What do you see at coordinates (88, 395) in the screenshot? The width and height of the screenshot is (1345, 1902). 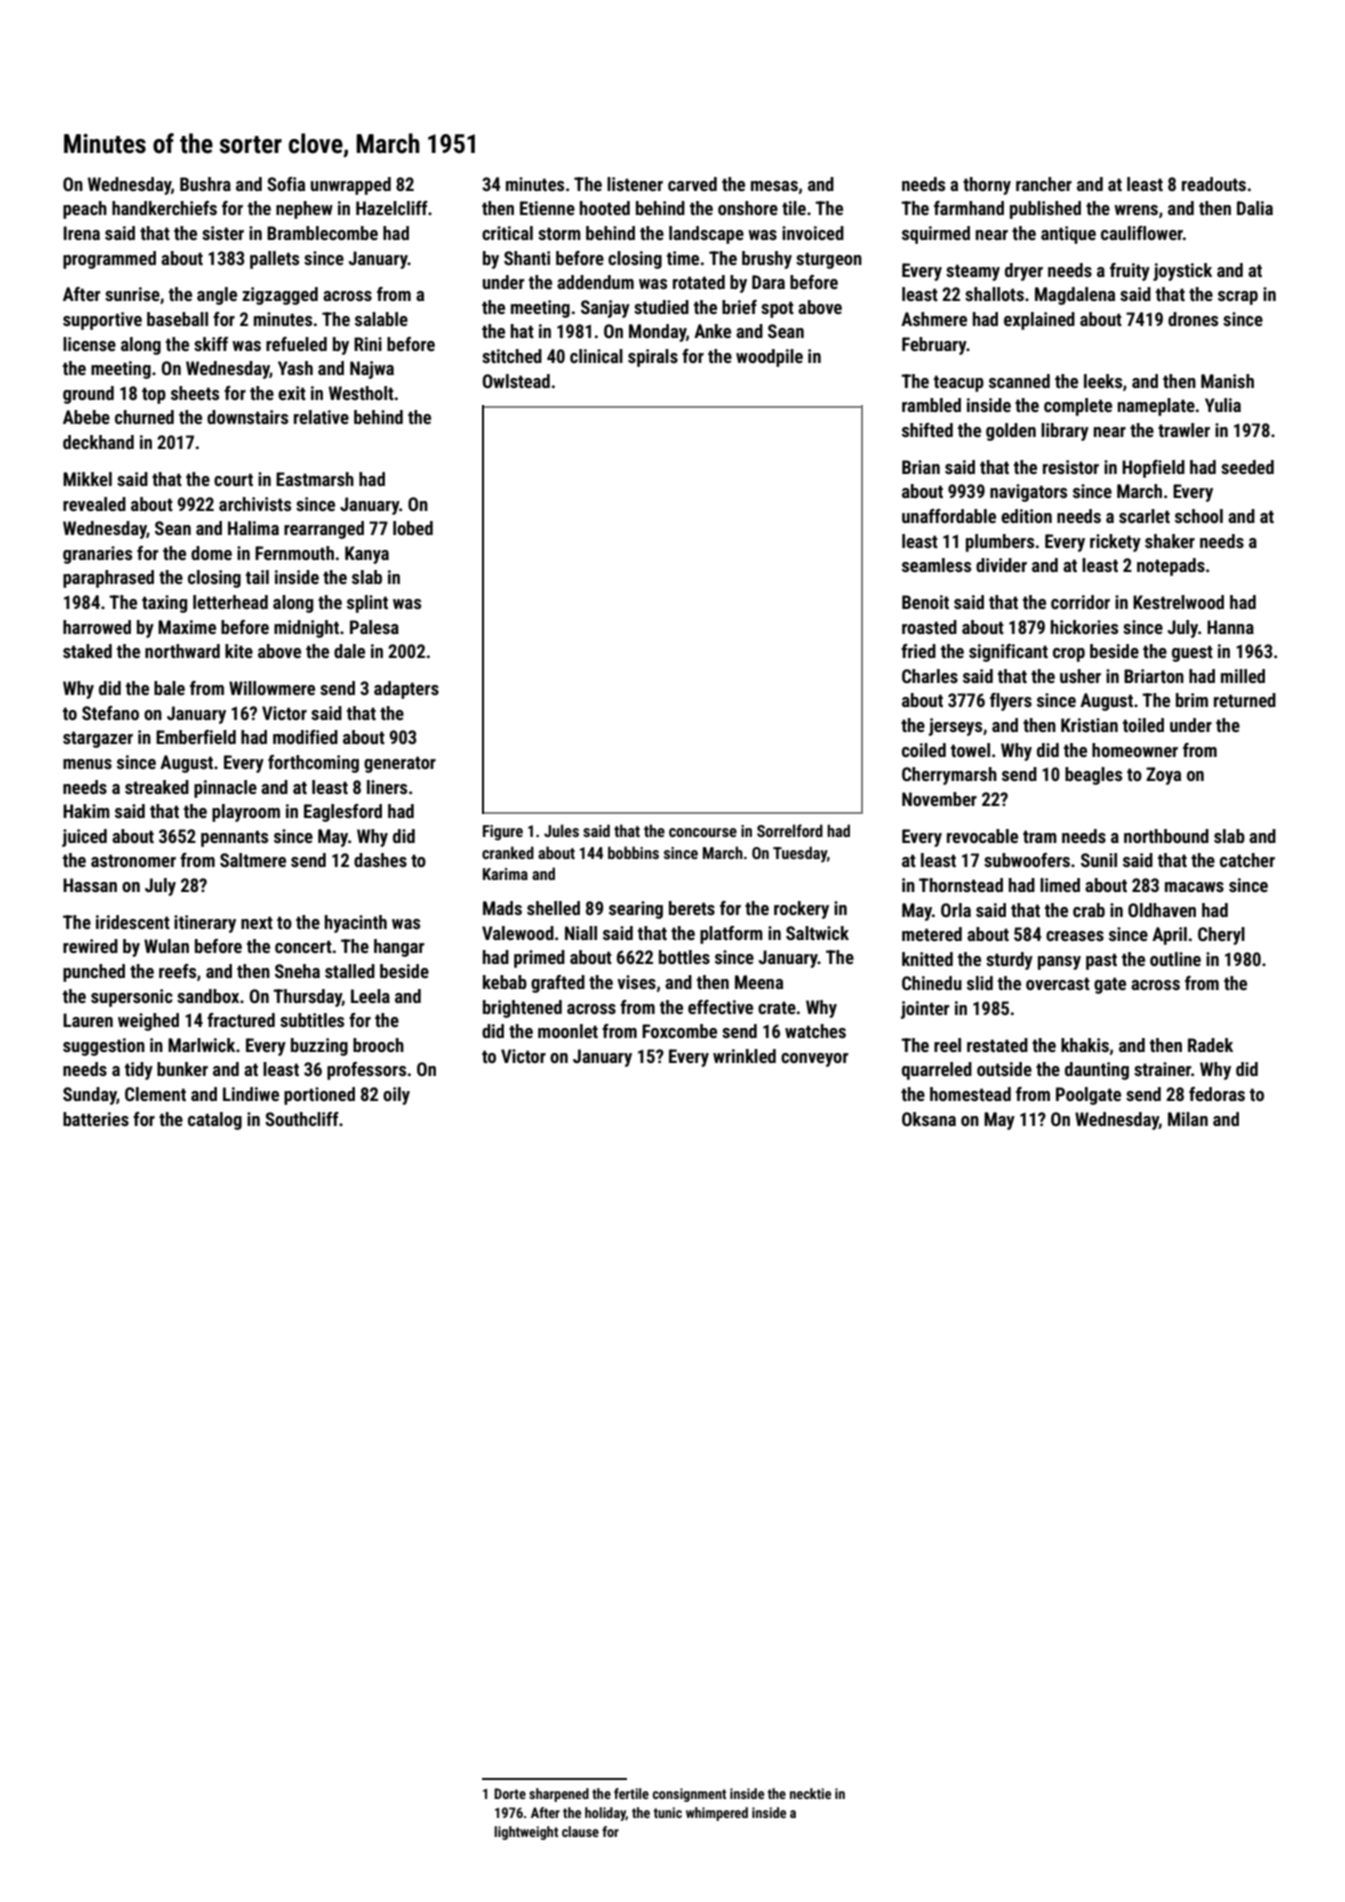 I see `ground` at bounding box center [88, 395].
